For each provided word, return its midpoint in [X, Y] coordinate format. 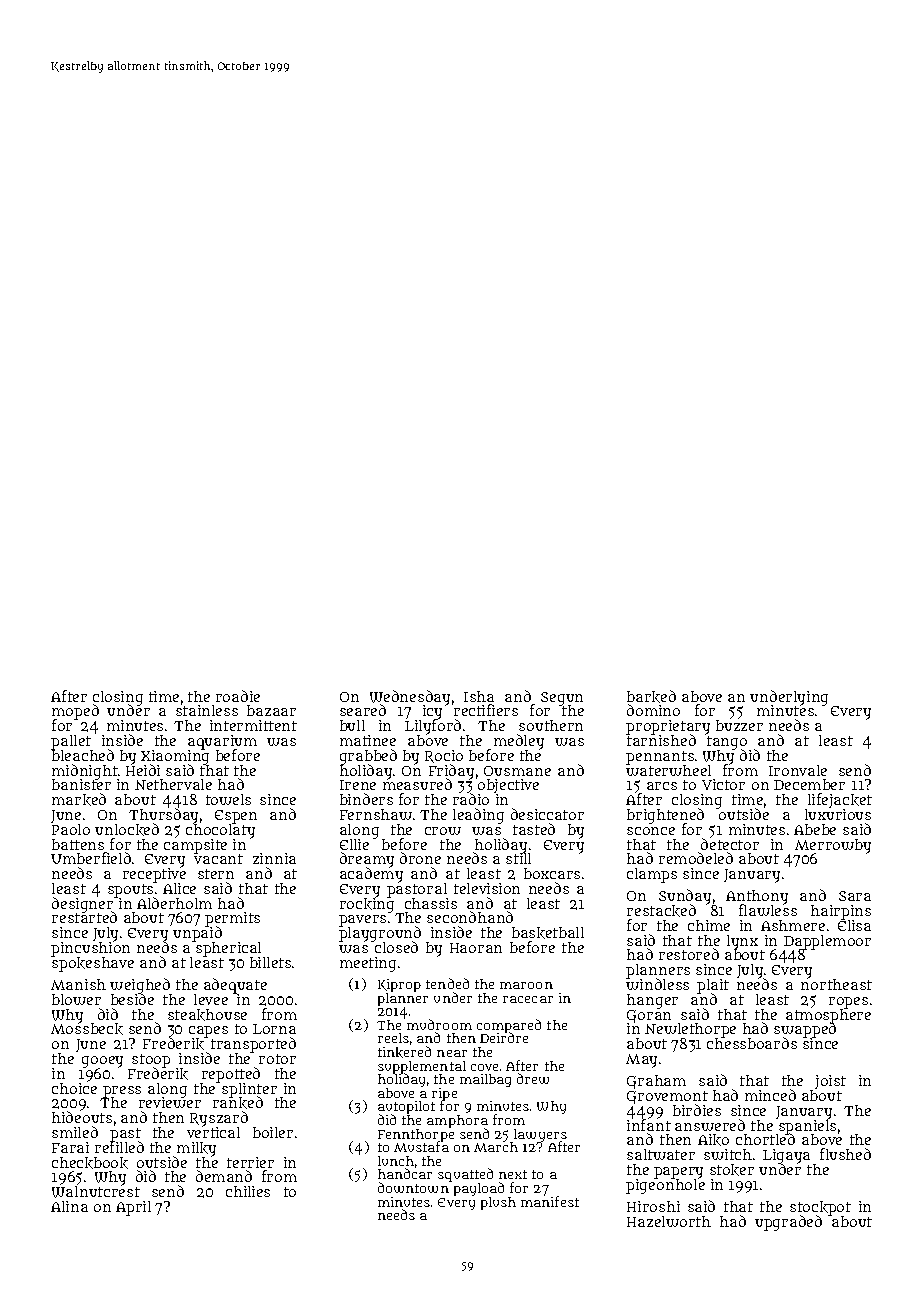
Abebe [815, 829]
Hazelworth [669, 1221]
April [133, 1208]
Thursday [163, 816]
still [518, 859]
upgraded [788, 1223]
